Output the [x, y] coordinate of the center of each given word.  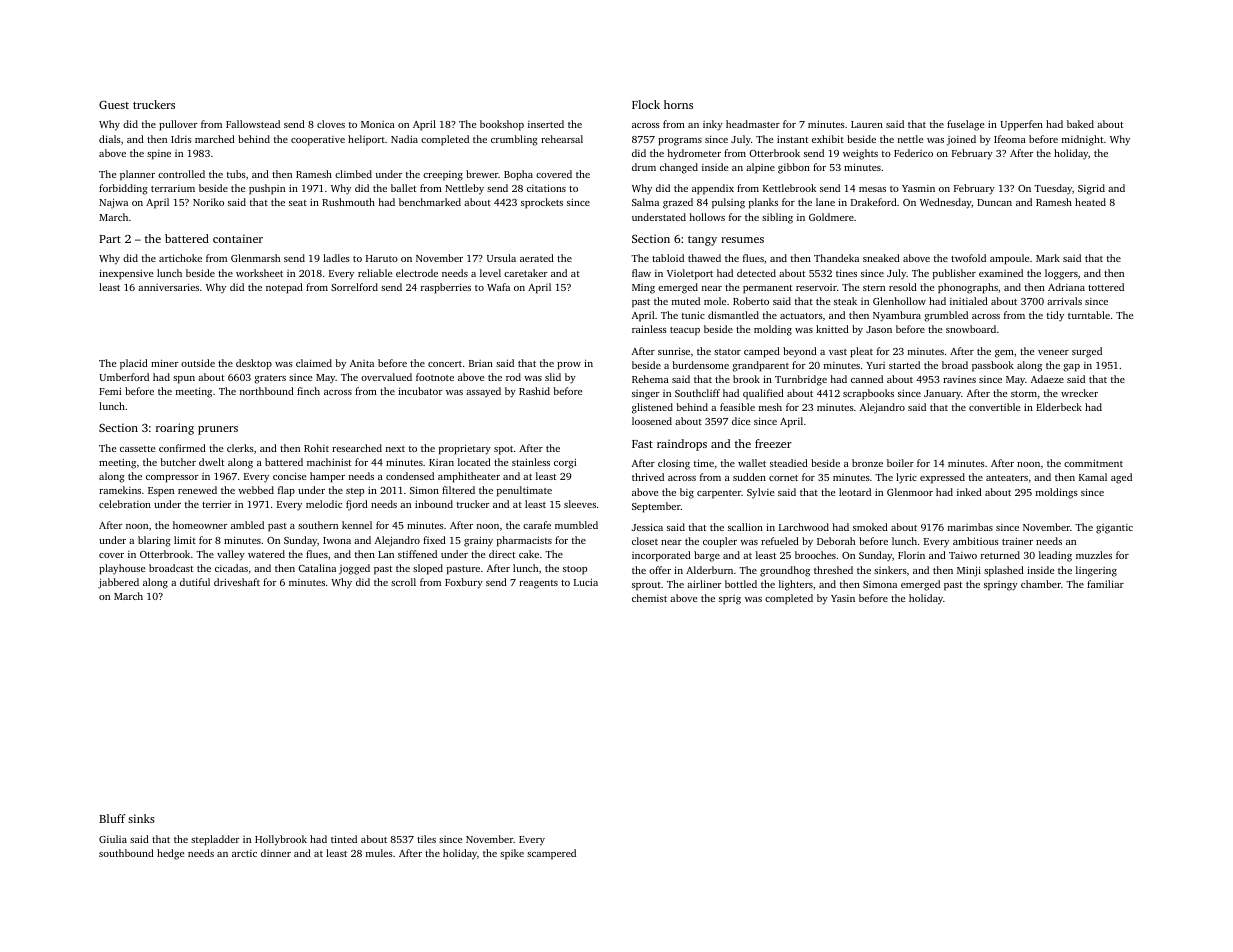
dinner [276, 853]
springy [1001, 586]
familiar [1105, 584]
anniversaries [168, 287]
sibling [777, 218]
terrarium [173, 188]
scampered [551, 854]
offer [660, 570]
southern [318, 525]
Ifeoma [1010, 139]
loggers [1061, 274]
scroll [403, 582]
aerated [537, 258]
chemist [649, 598]
